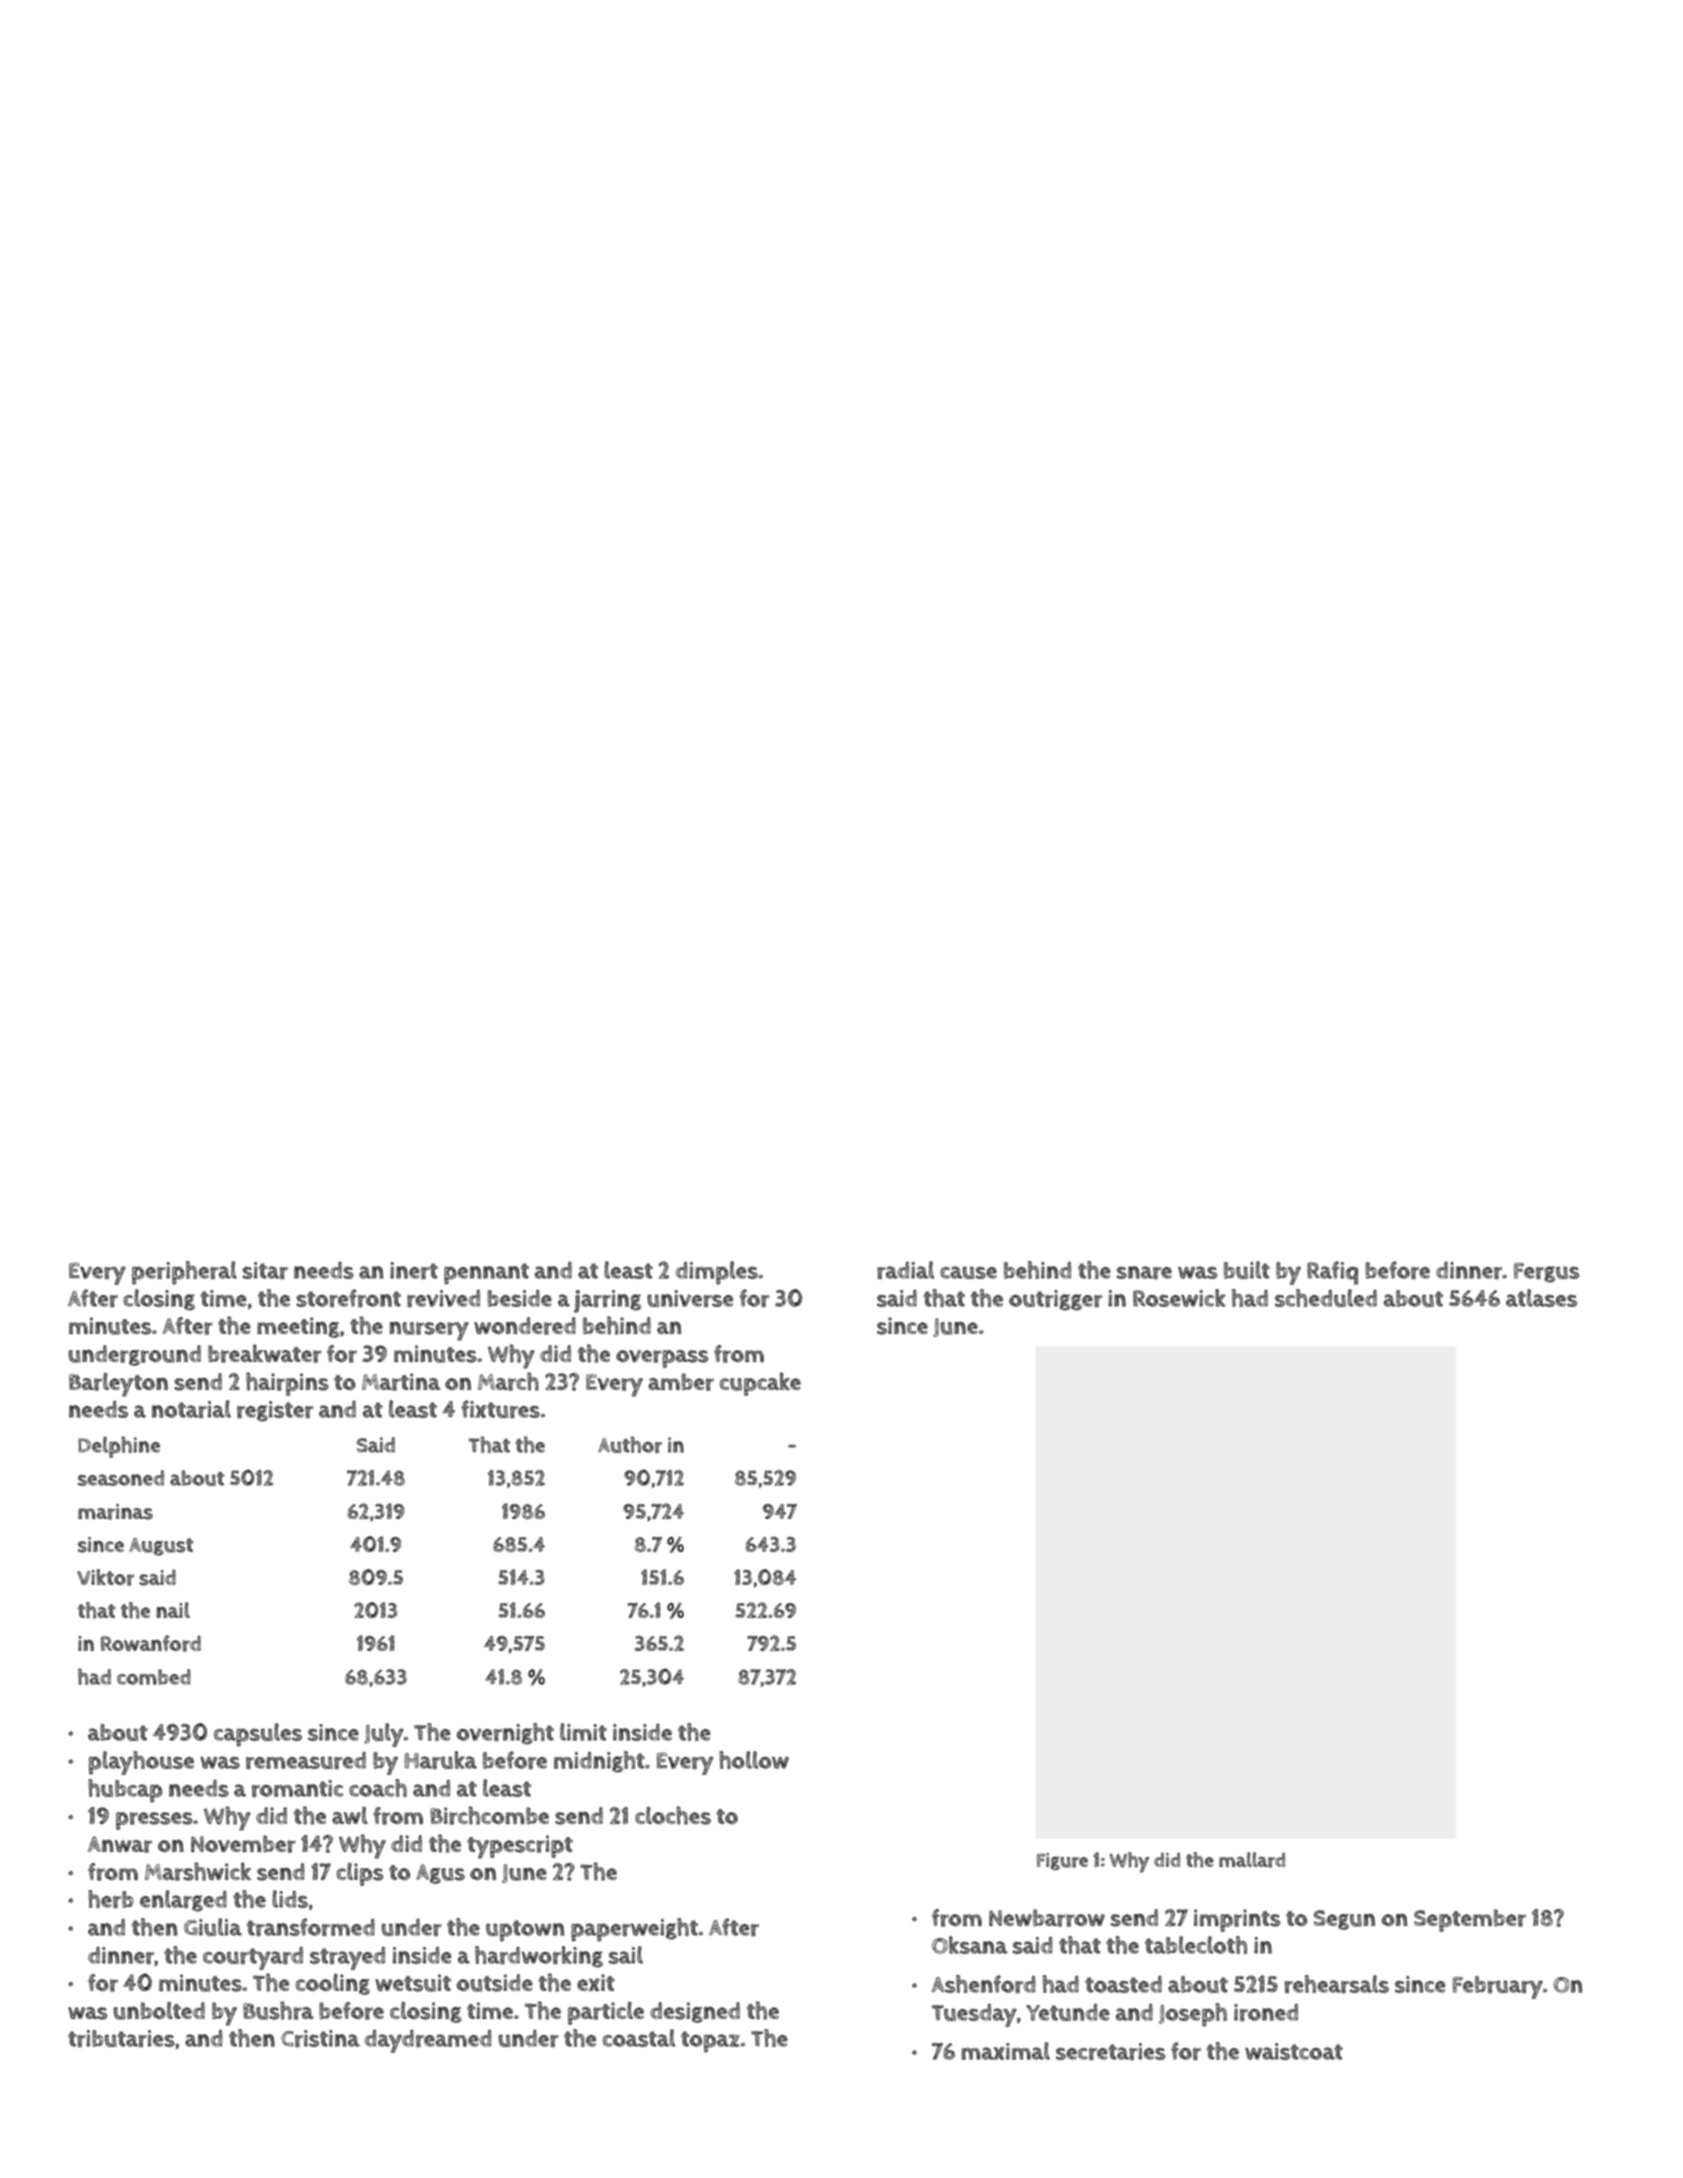  What do you see at coordinates (760, 1384) in the page?
I see `cupcake` at bounding box center [760, 1384].
